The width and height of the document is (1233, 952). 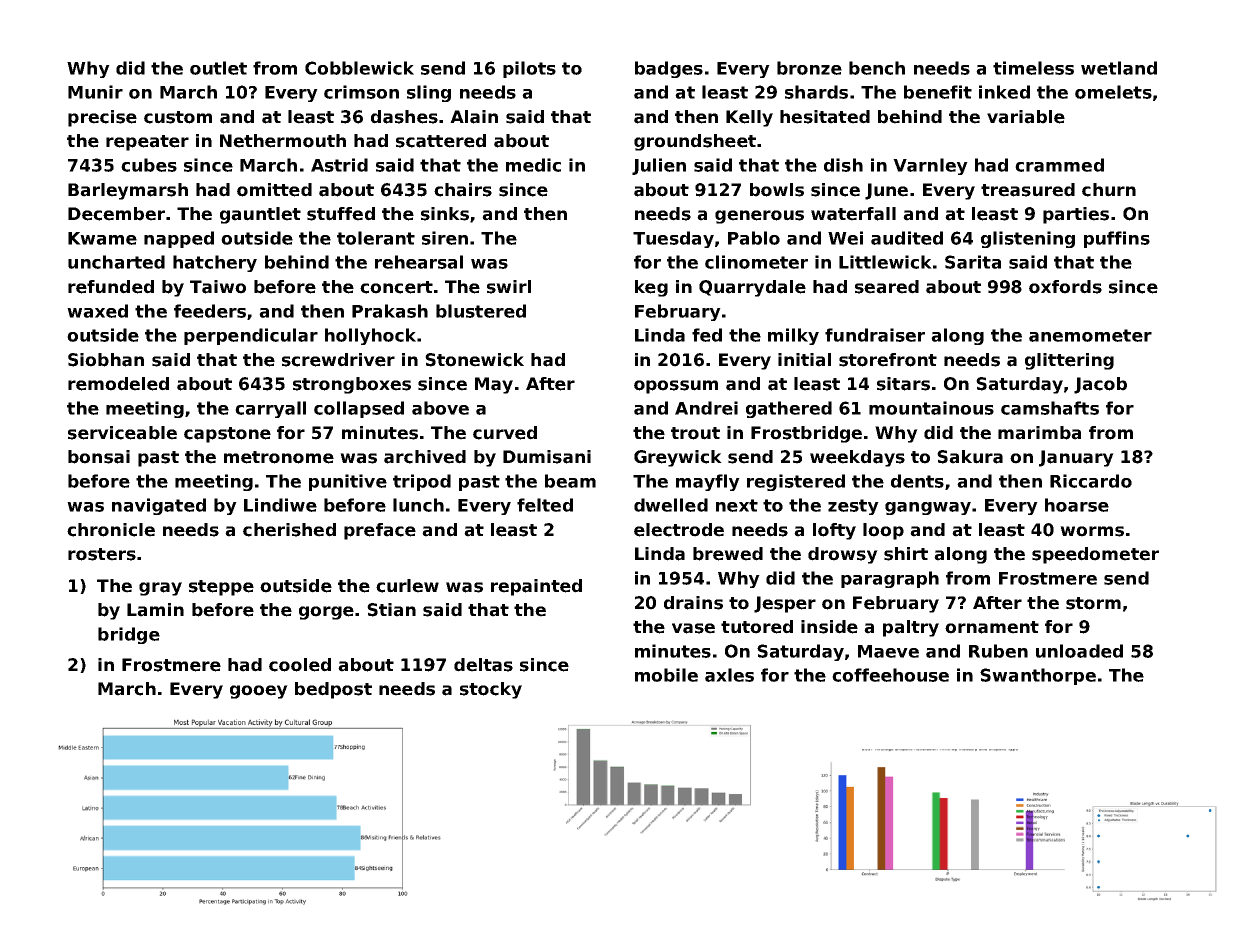 What do you see at coordinates (706, 408) in the document?
I see `Andrei` at bounding box center [706, 408].
